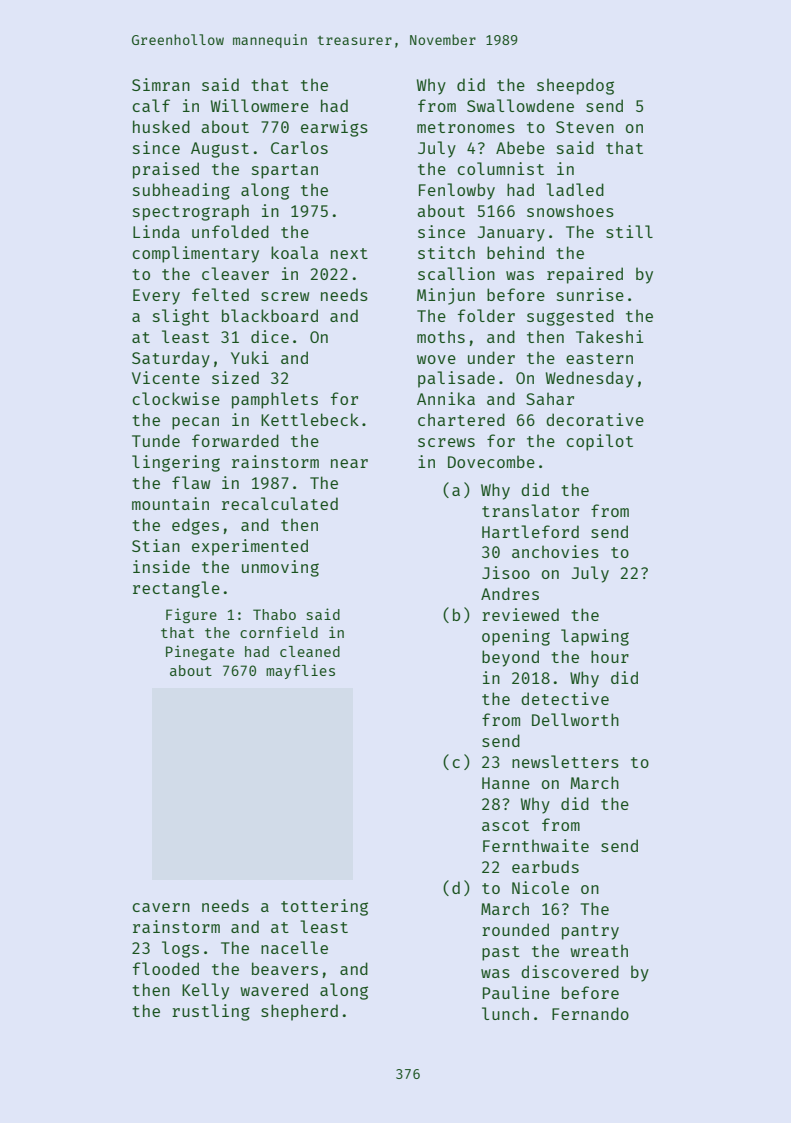  I want to click on Willowmere, so click(260, 105).
